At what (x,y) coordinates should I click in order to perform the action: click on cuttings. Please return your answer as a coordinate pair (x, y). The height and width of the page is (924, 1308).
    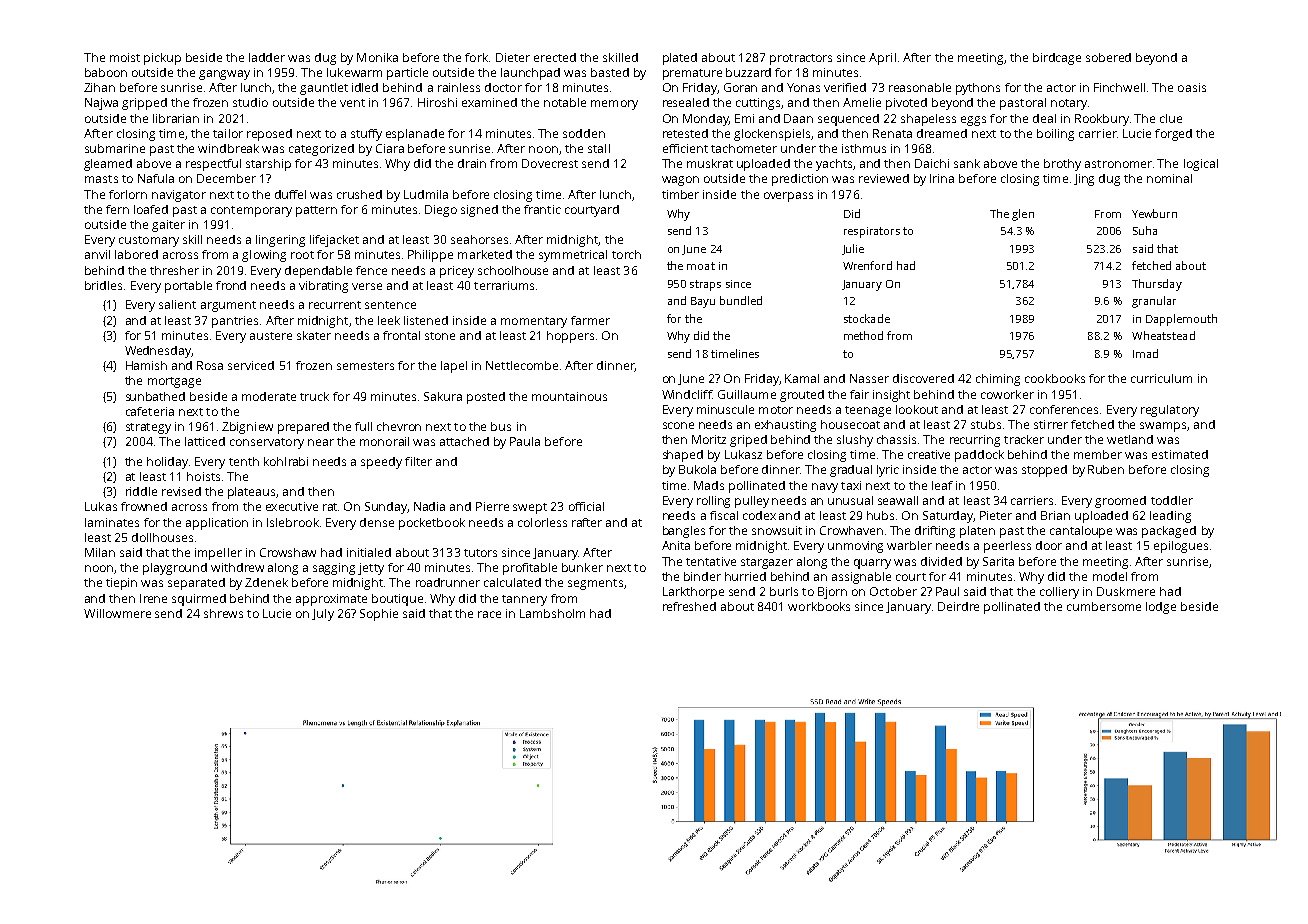
    Looking at the image, I should click on (758, 104).
